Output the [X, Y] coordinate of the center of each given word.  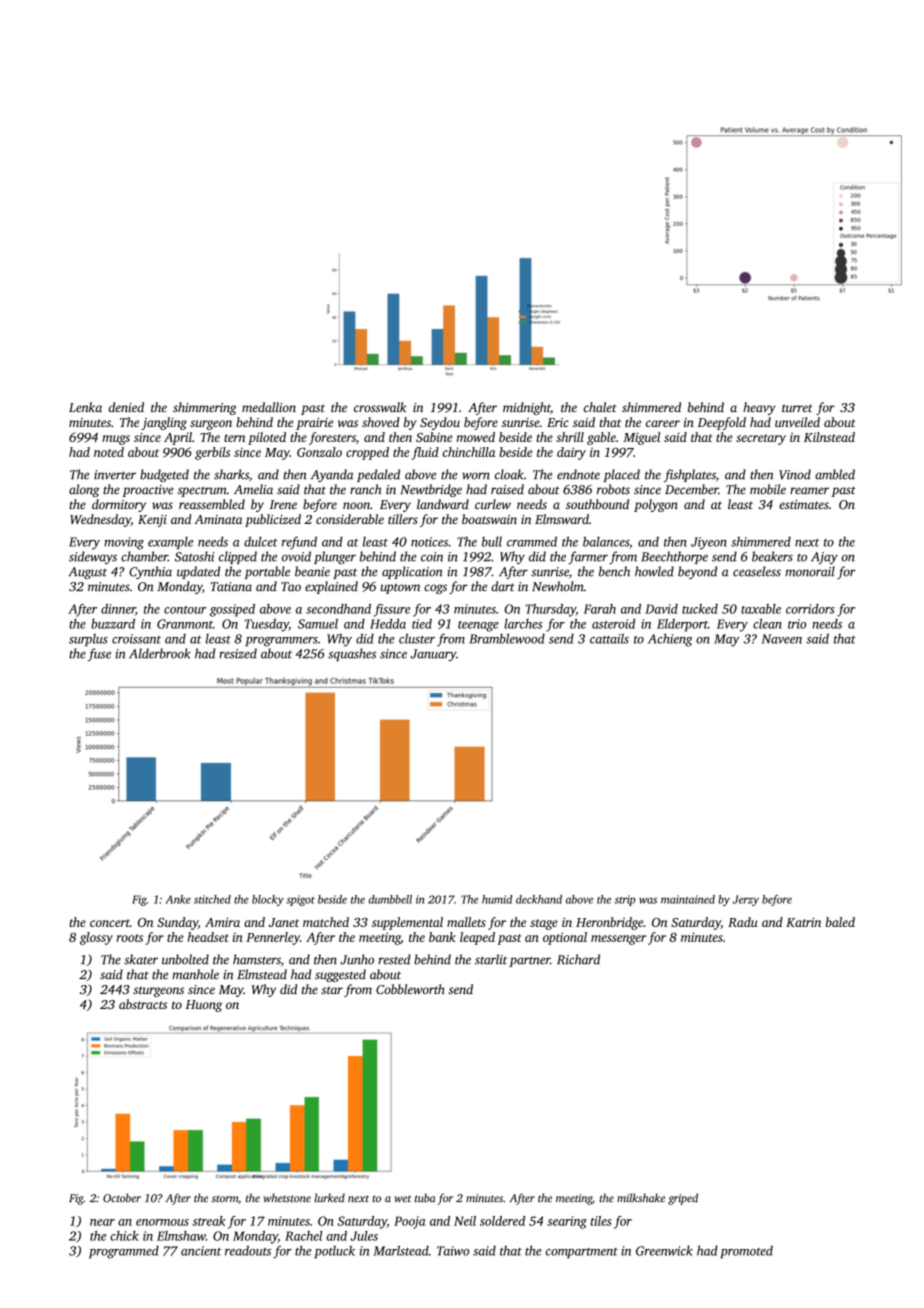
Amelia [253, 489]
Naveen [782, 639]
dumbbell [390, 899]
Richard [578, 959]
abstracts [143, 1004]
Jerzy [746, 900]
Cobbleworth [410, 989]
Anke [178, 899]
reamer [809, 491]
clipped [238, 557]
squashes [352, 654]
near [102, 1222]
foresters [332, 438]
